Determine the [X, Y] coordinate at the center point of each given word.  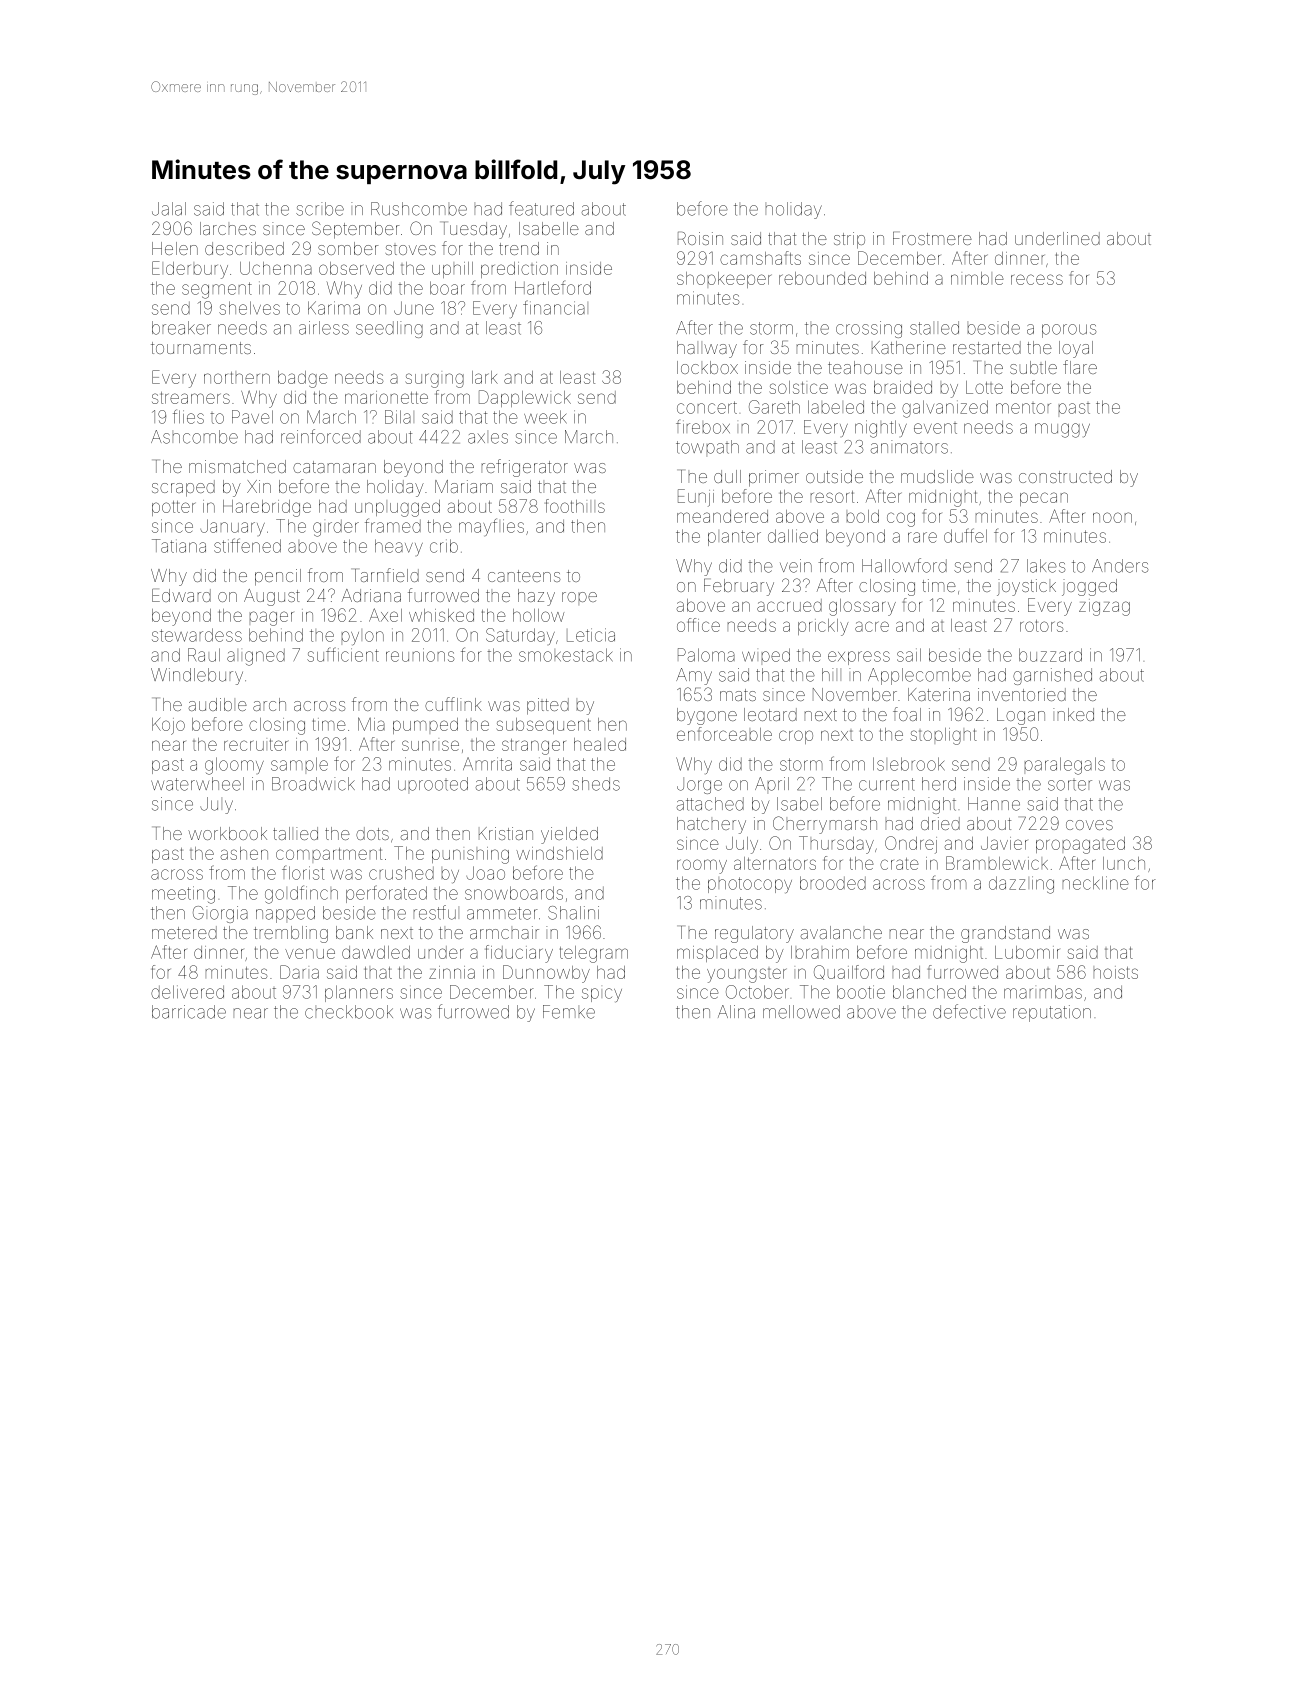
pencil [278, 577]
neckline [1096, 883]
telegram [594, 954]
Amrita [487, 764]
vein [796, 566]
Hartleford [553, 287]
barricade [189, 1012]
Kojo [168, 726]
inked [1073, 714]
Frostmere [932, 238]
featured [541, 208]
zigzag [1104, 607]
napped [285, 914]
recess [1037, 279]
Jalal [169, 209]
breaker [181, 328]
